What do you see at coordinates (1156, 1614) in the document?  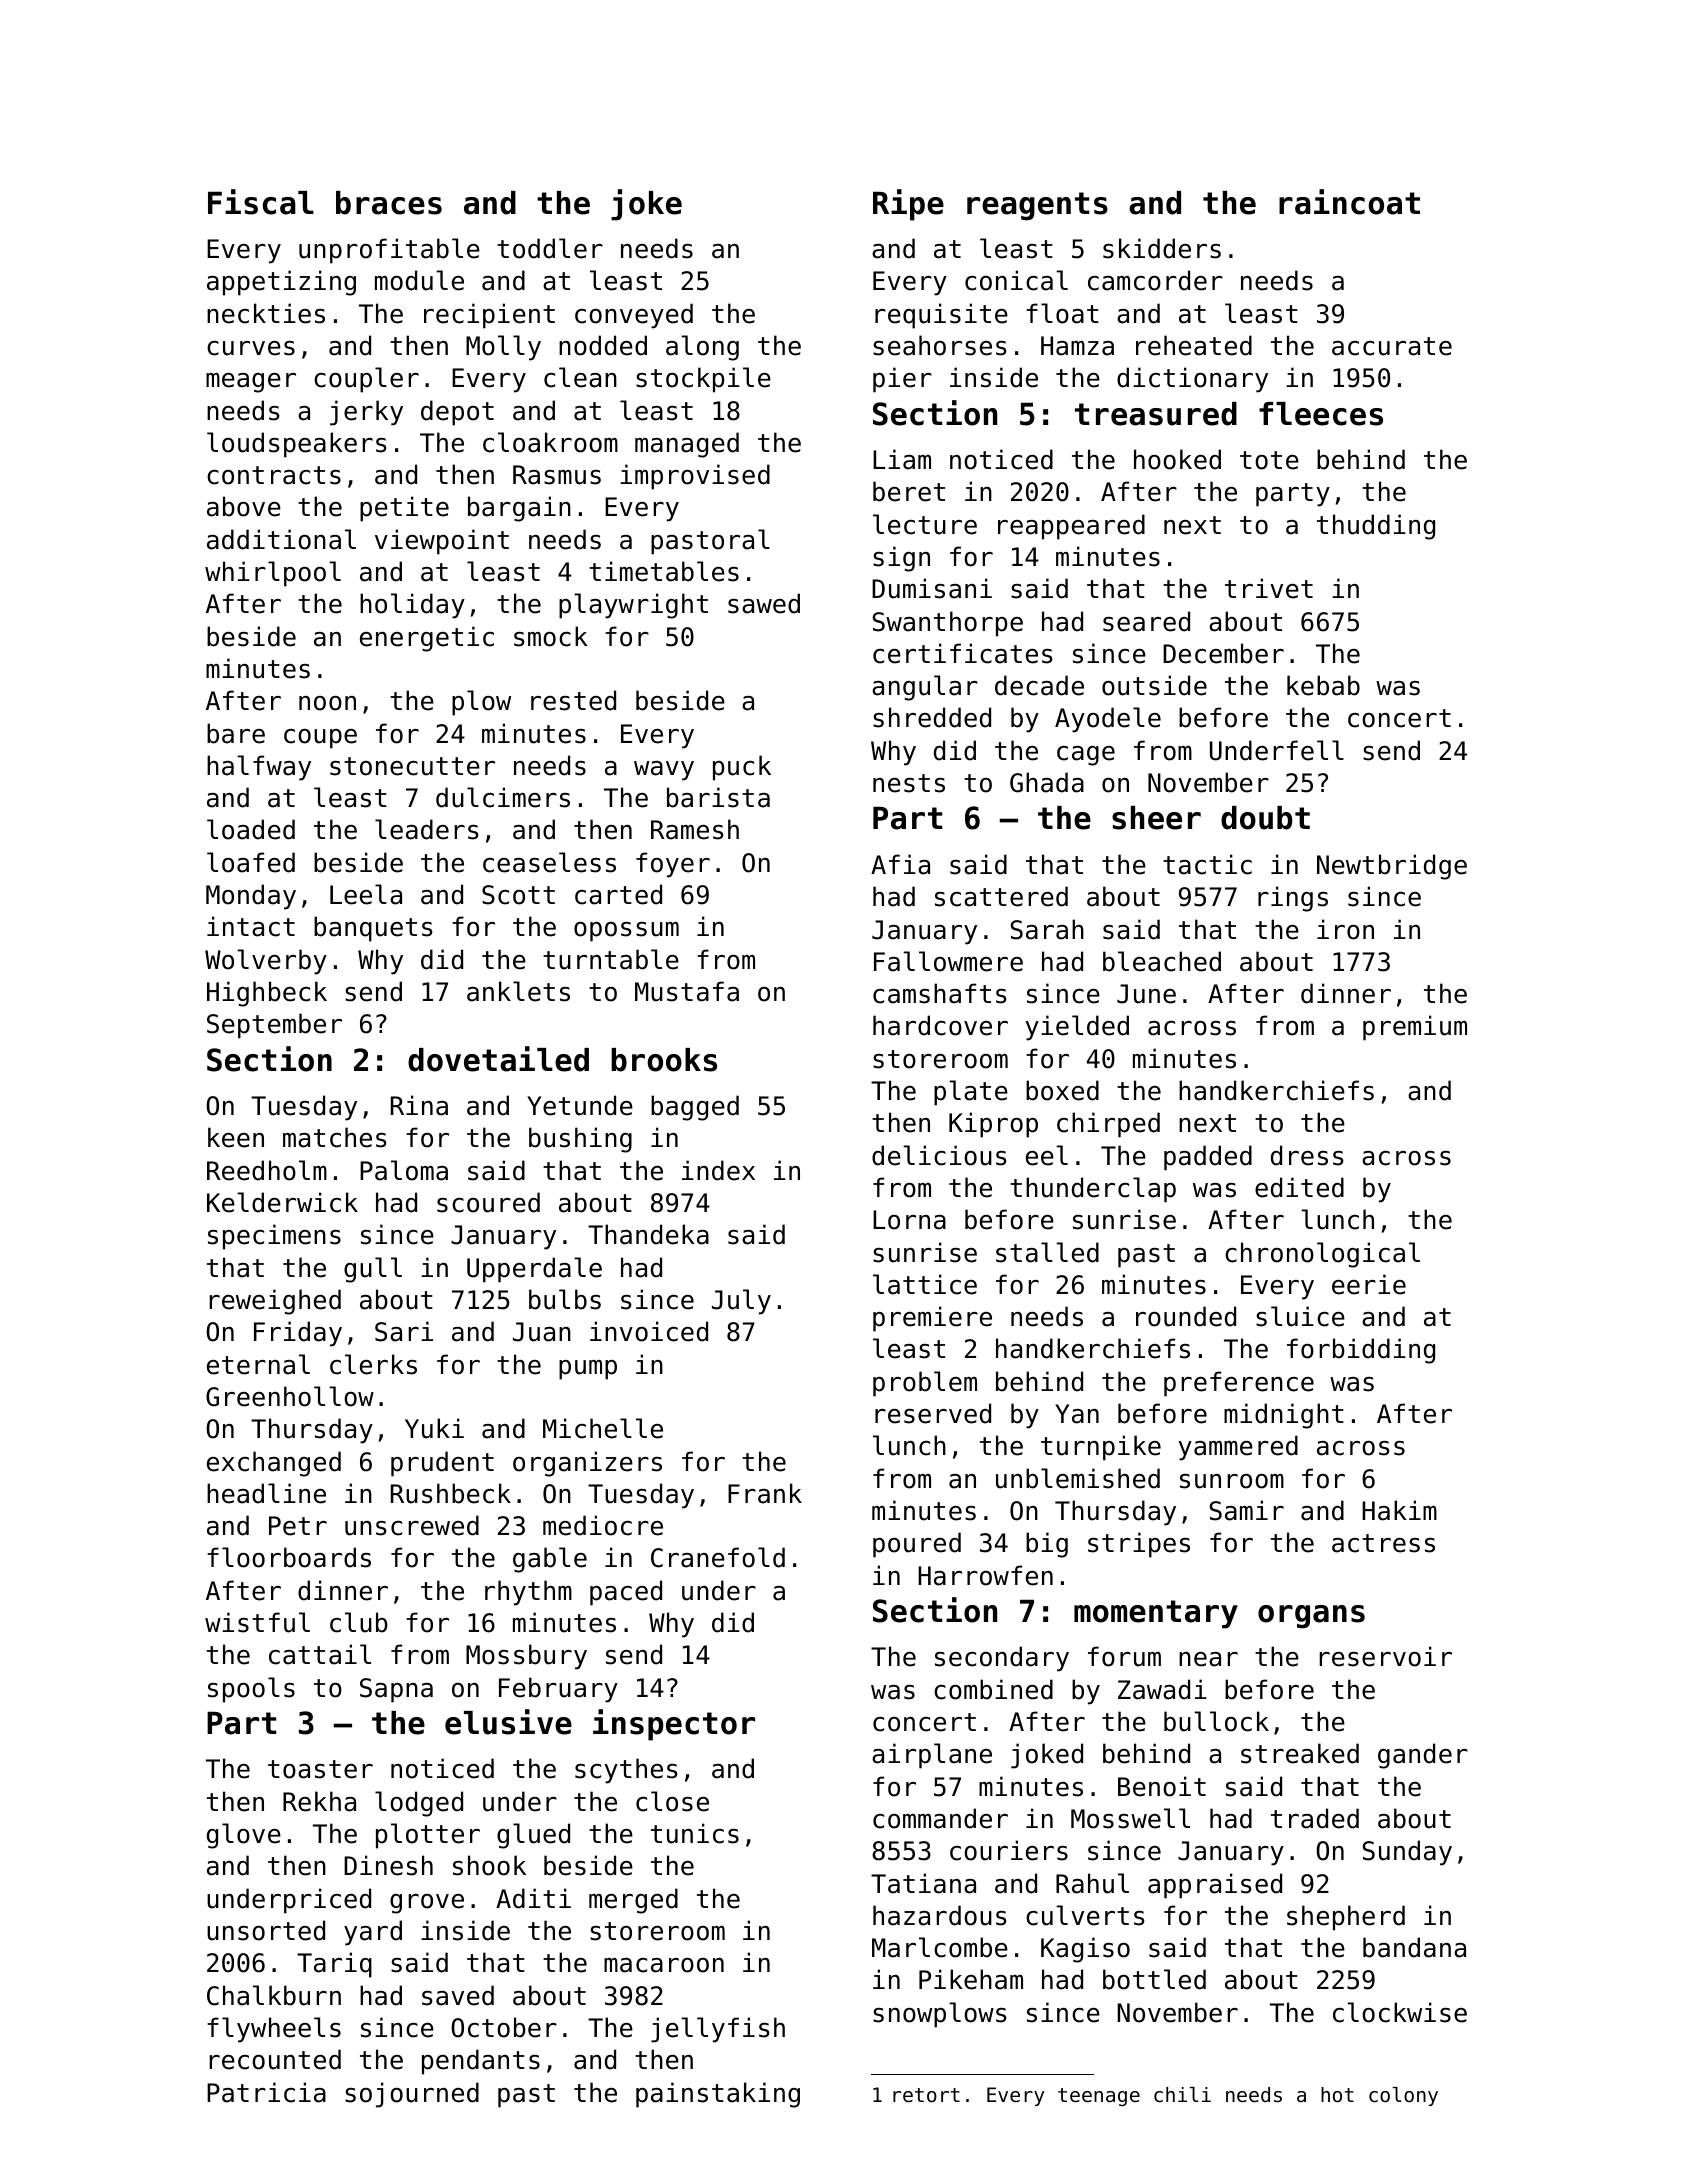 I see `momentary` at bounding box center [1156, 1614].
